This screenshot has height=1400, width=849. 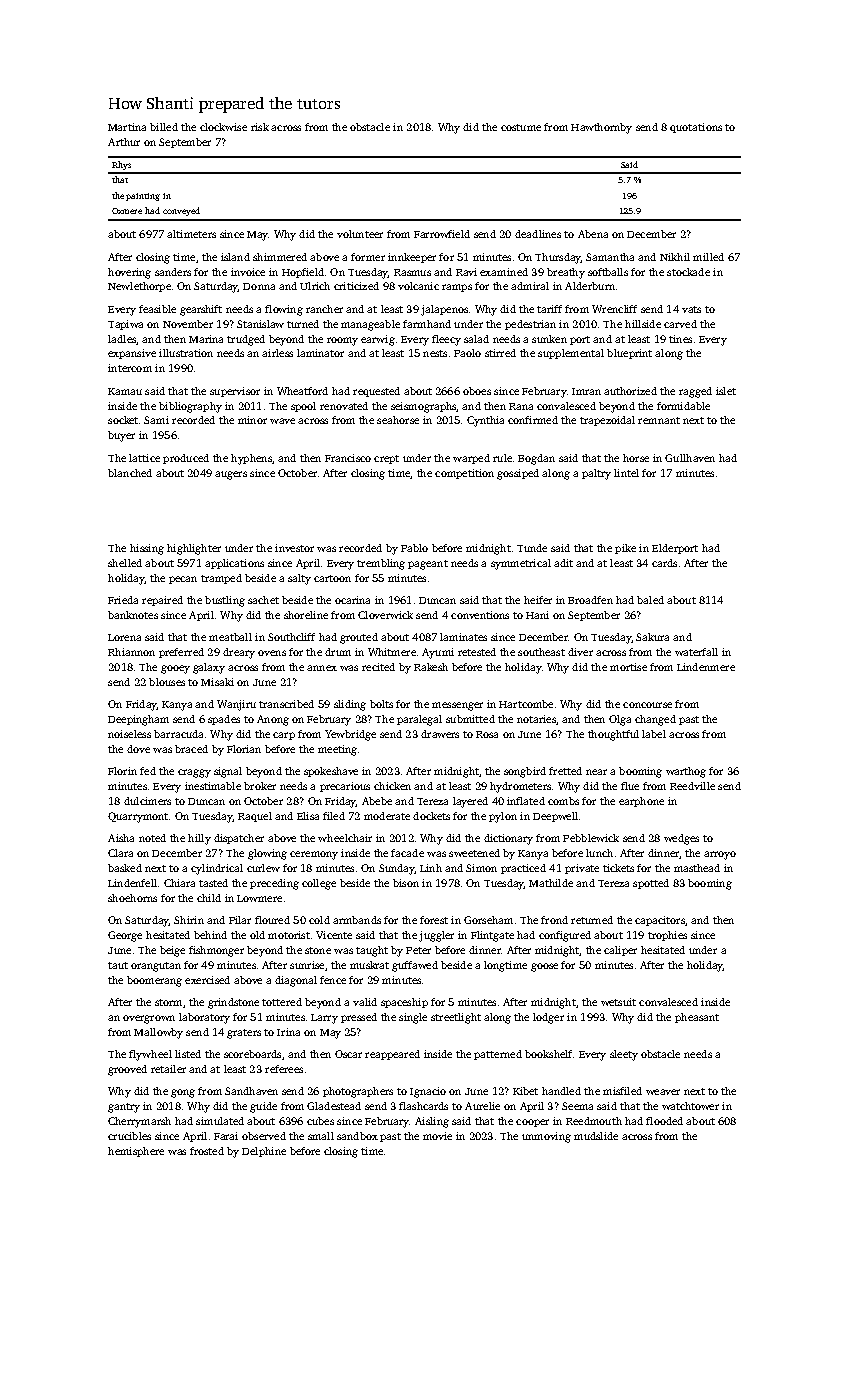 I want to click on Hawthornby, so click(x=601, y=128).
